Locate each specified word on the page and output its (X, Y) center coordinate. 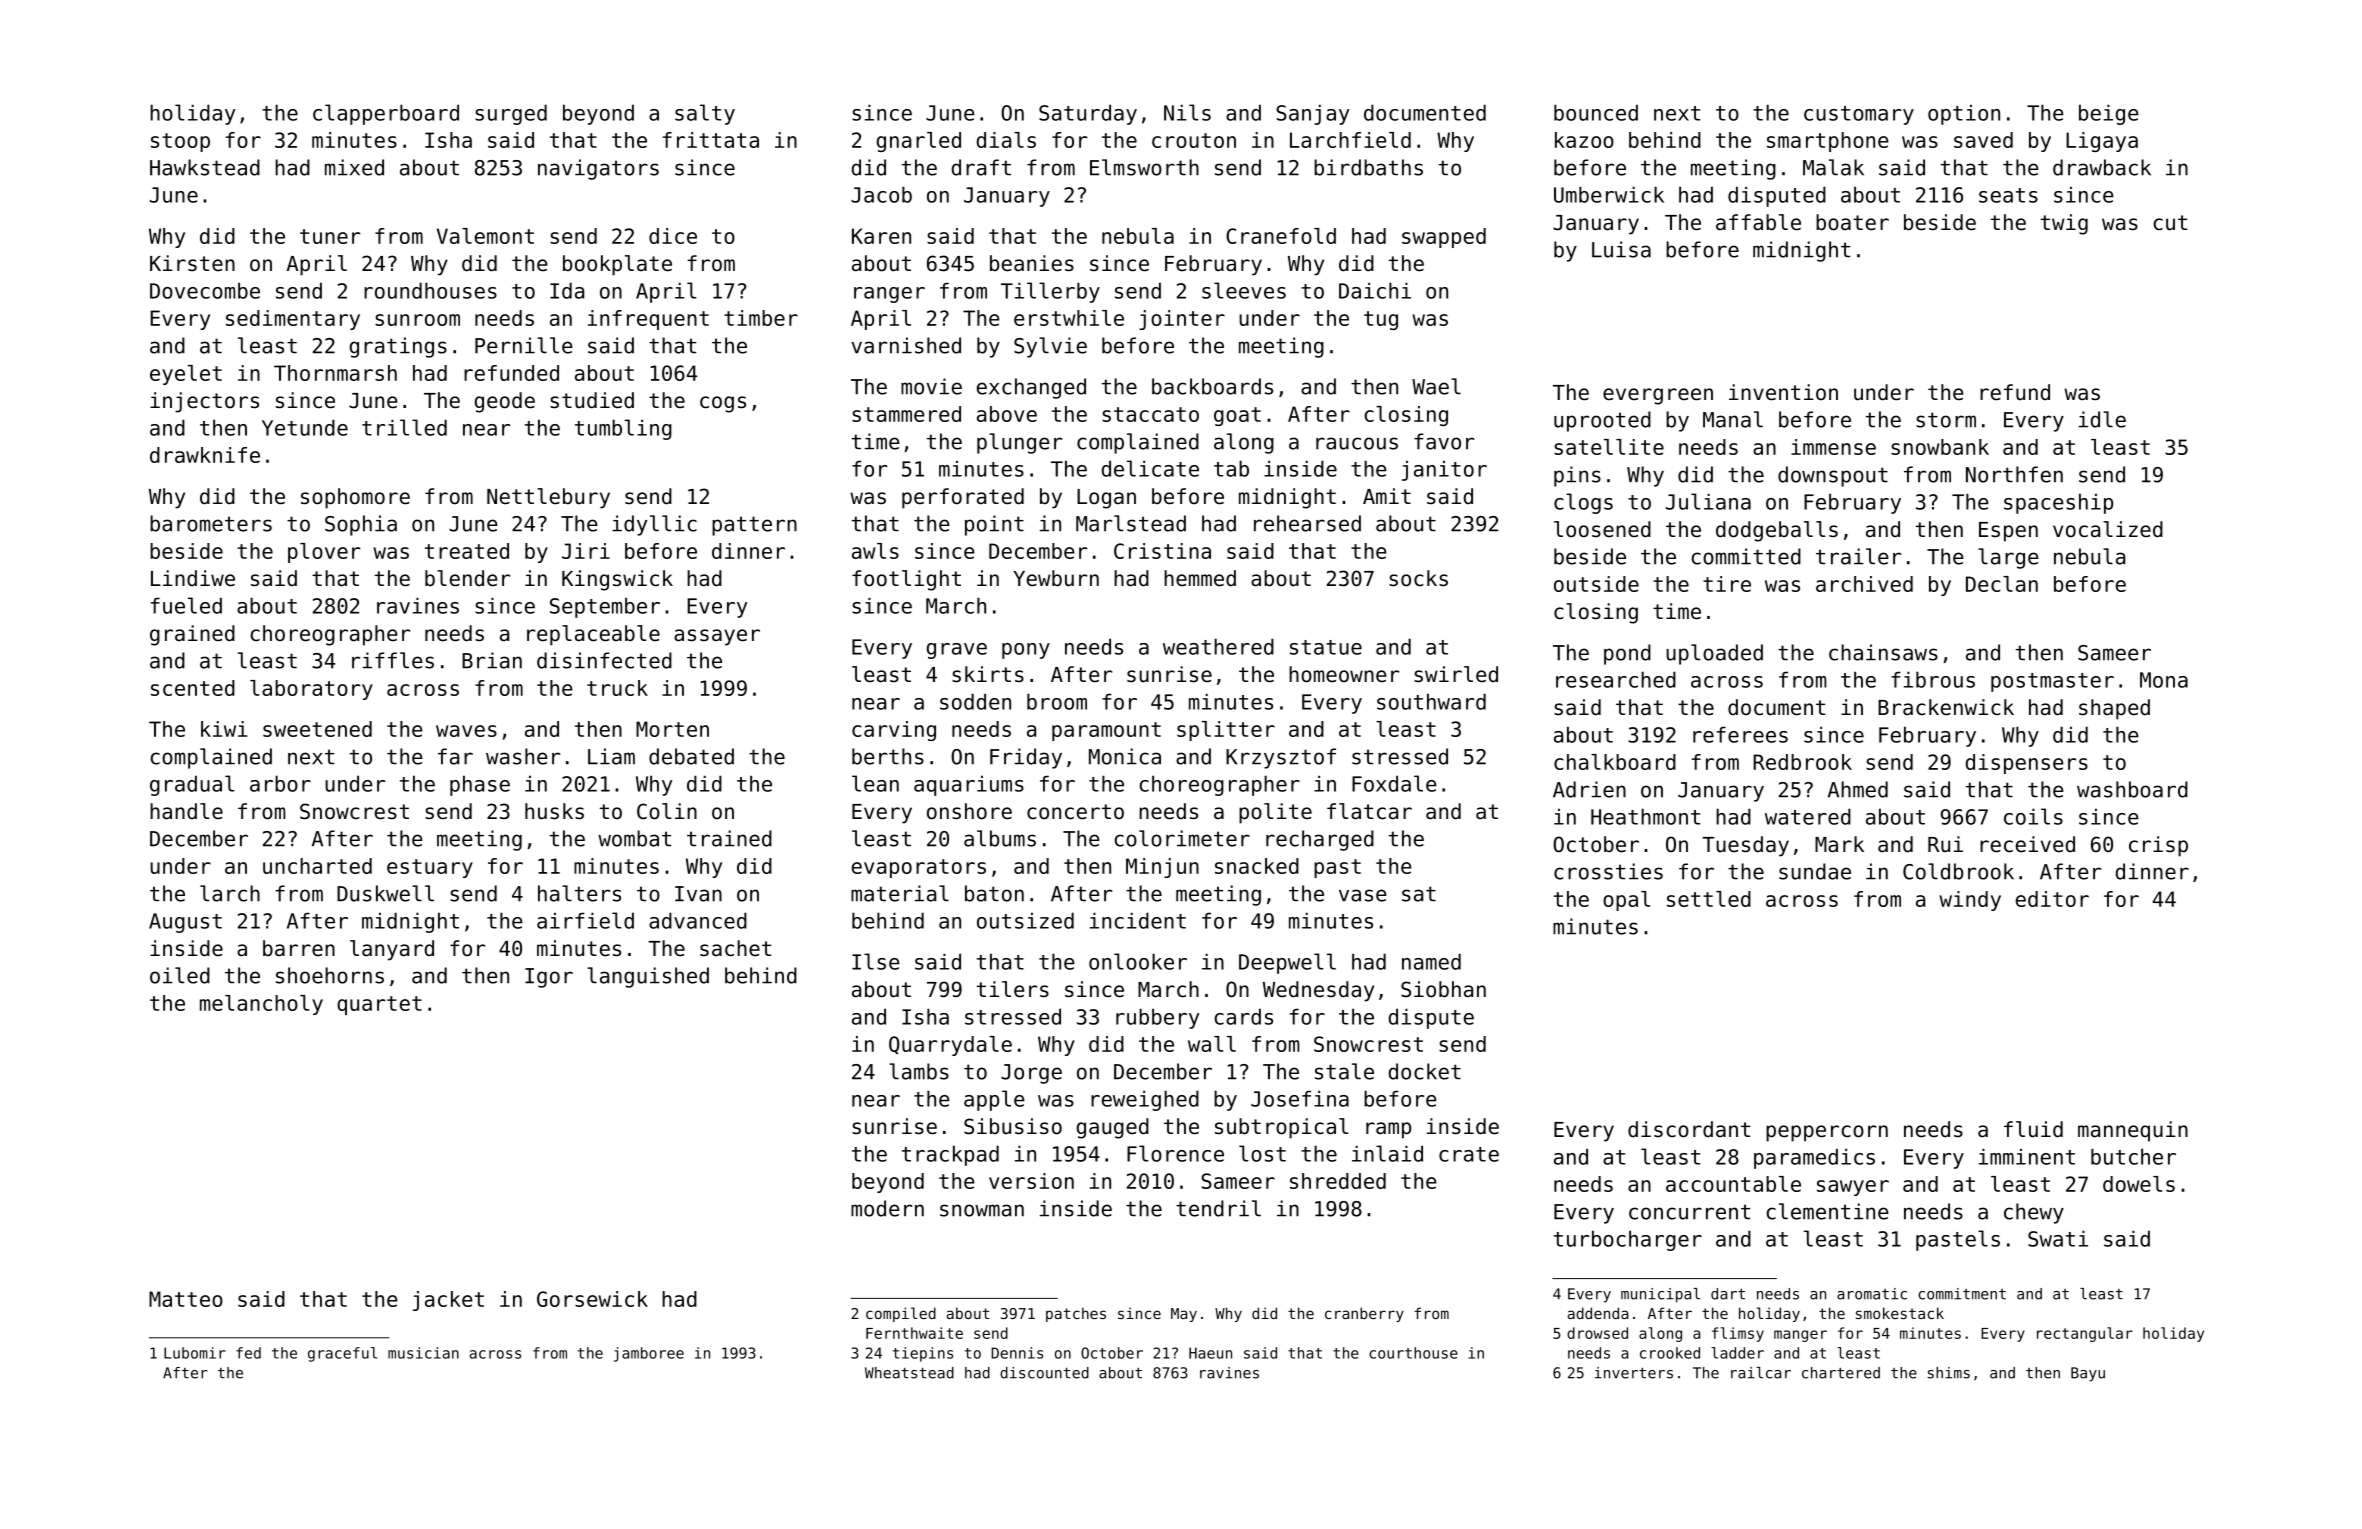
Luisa (1621, 249)
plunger (1019, 443)
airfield (585, 920)
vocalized (2108, 529)
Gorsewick (592, 1299)
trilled (404, 427)
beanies (1032, 263)
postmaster (2052, 682)
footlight (906, 580)
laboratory (311, 690)
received (2027, 844)
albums (1000, 838)
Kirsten (192, 263)
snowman (982, 1210)
